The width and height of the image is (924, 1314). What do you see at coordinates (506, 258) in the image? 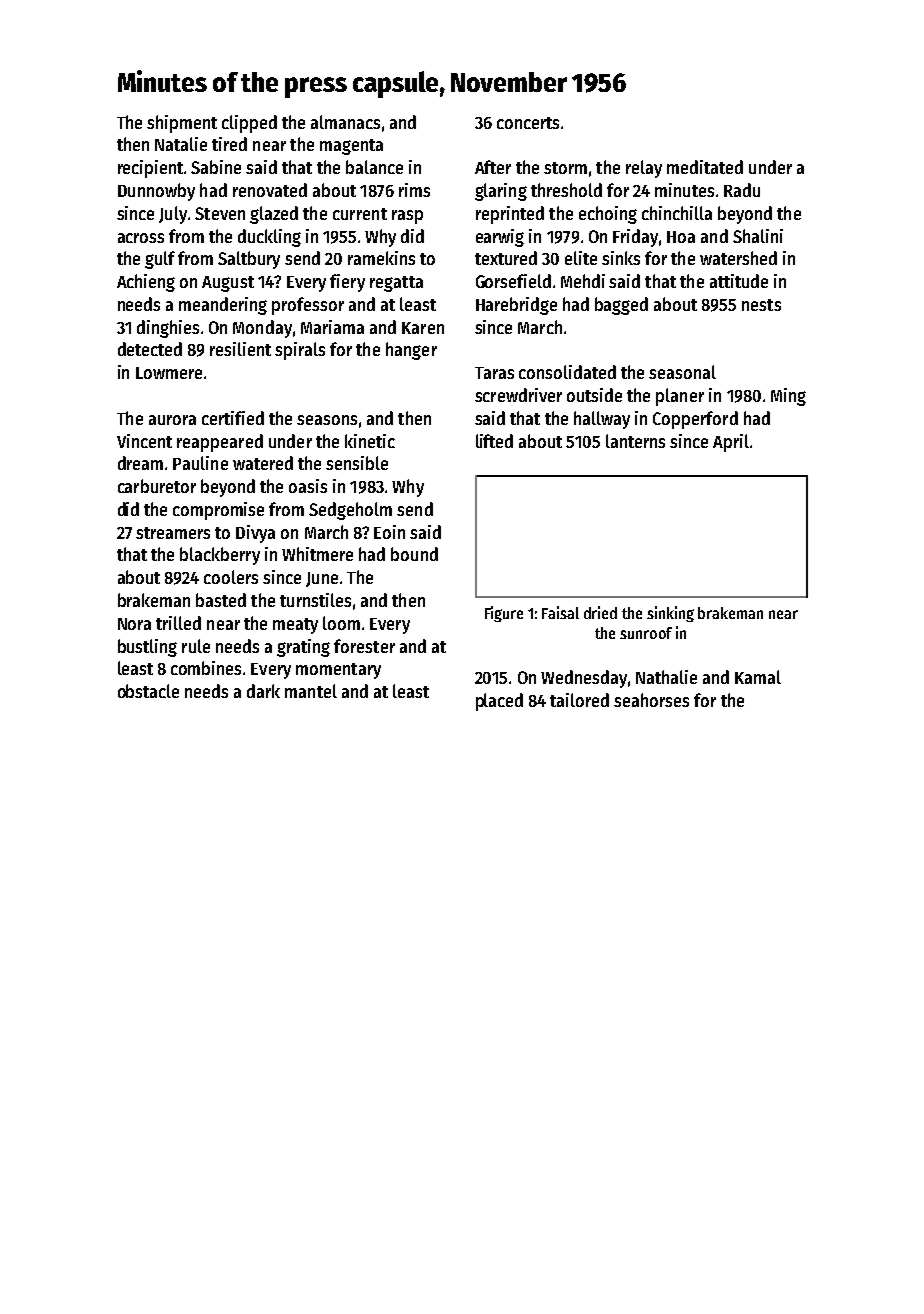
I see `textured` at bounding box center [506, 258].
